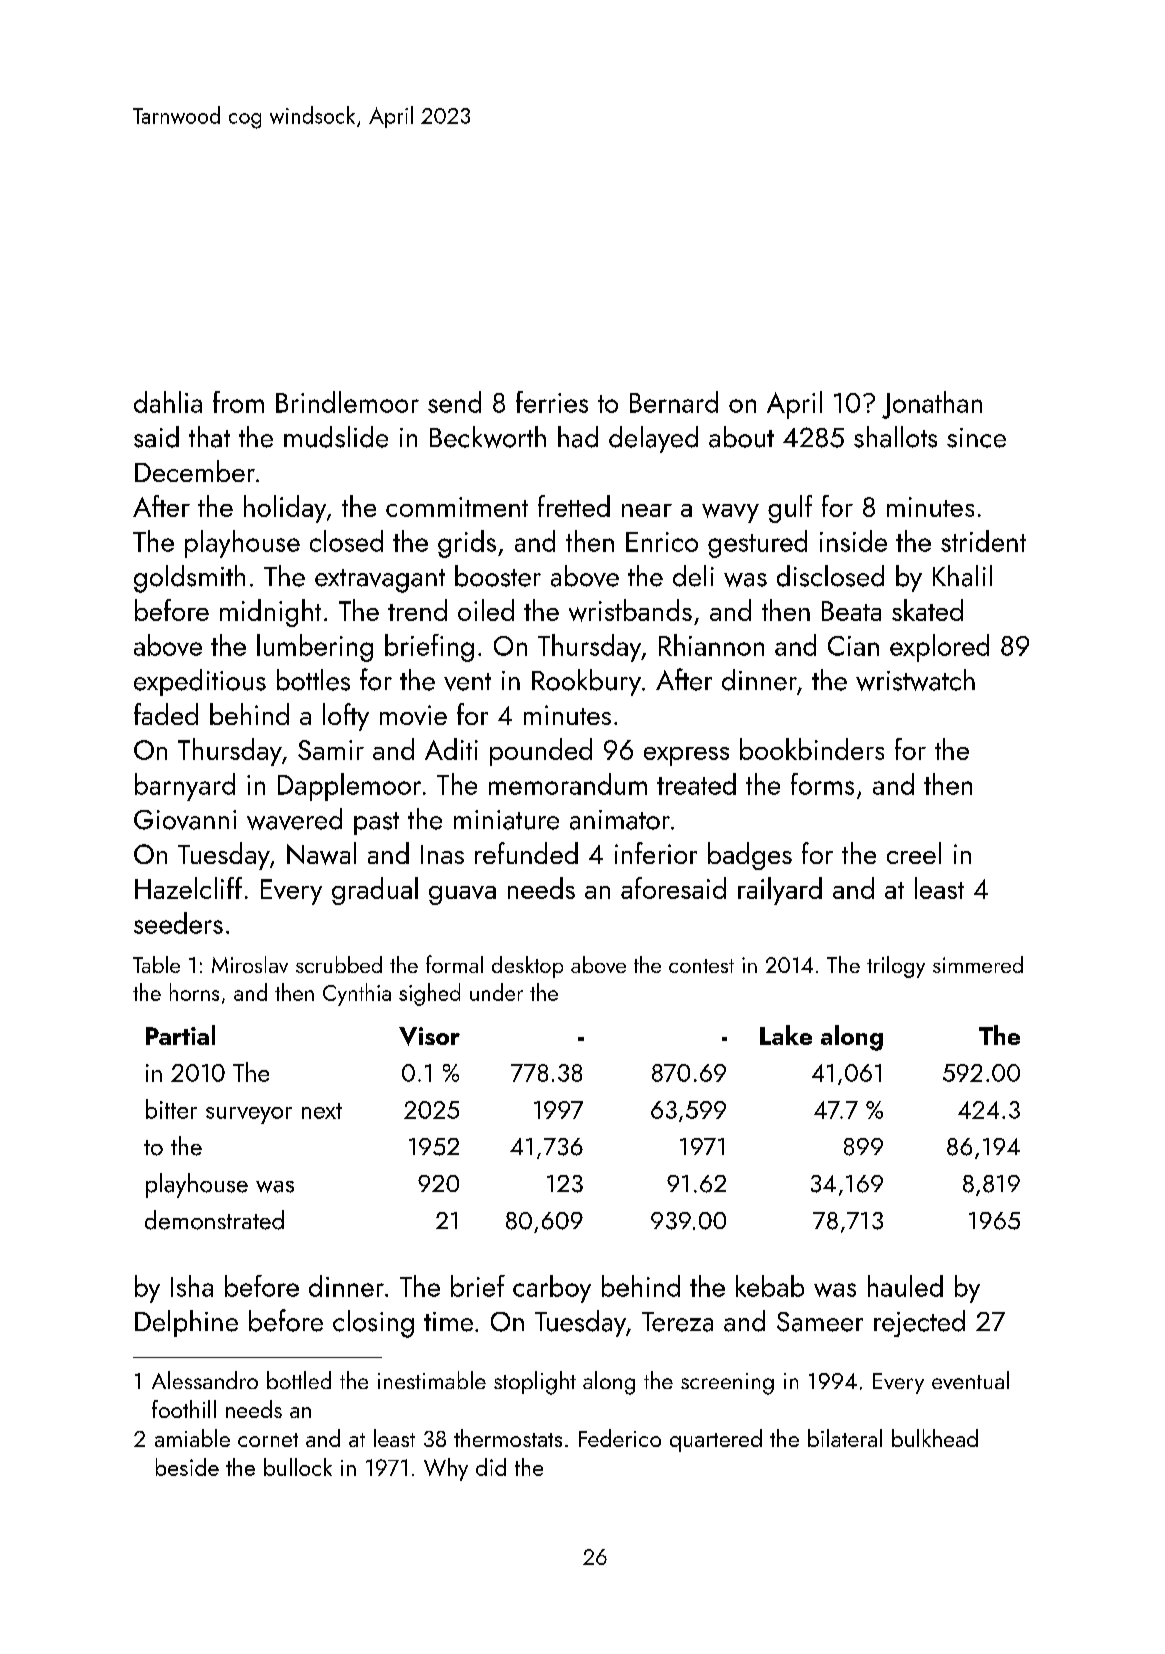 The image size is (1165, 1654). What do you see at coordinates (976, 438) in the image?
I see `since` at bounding box center [976, 438].
